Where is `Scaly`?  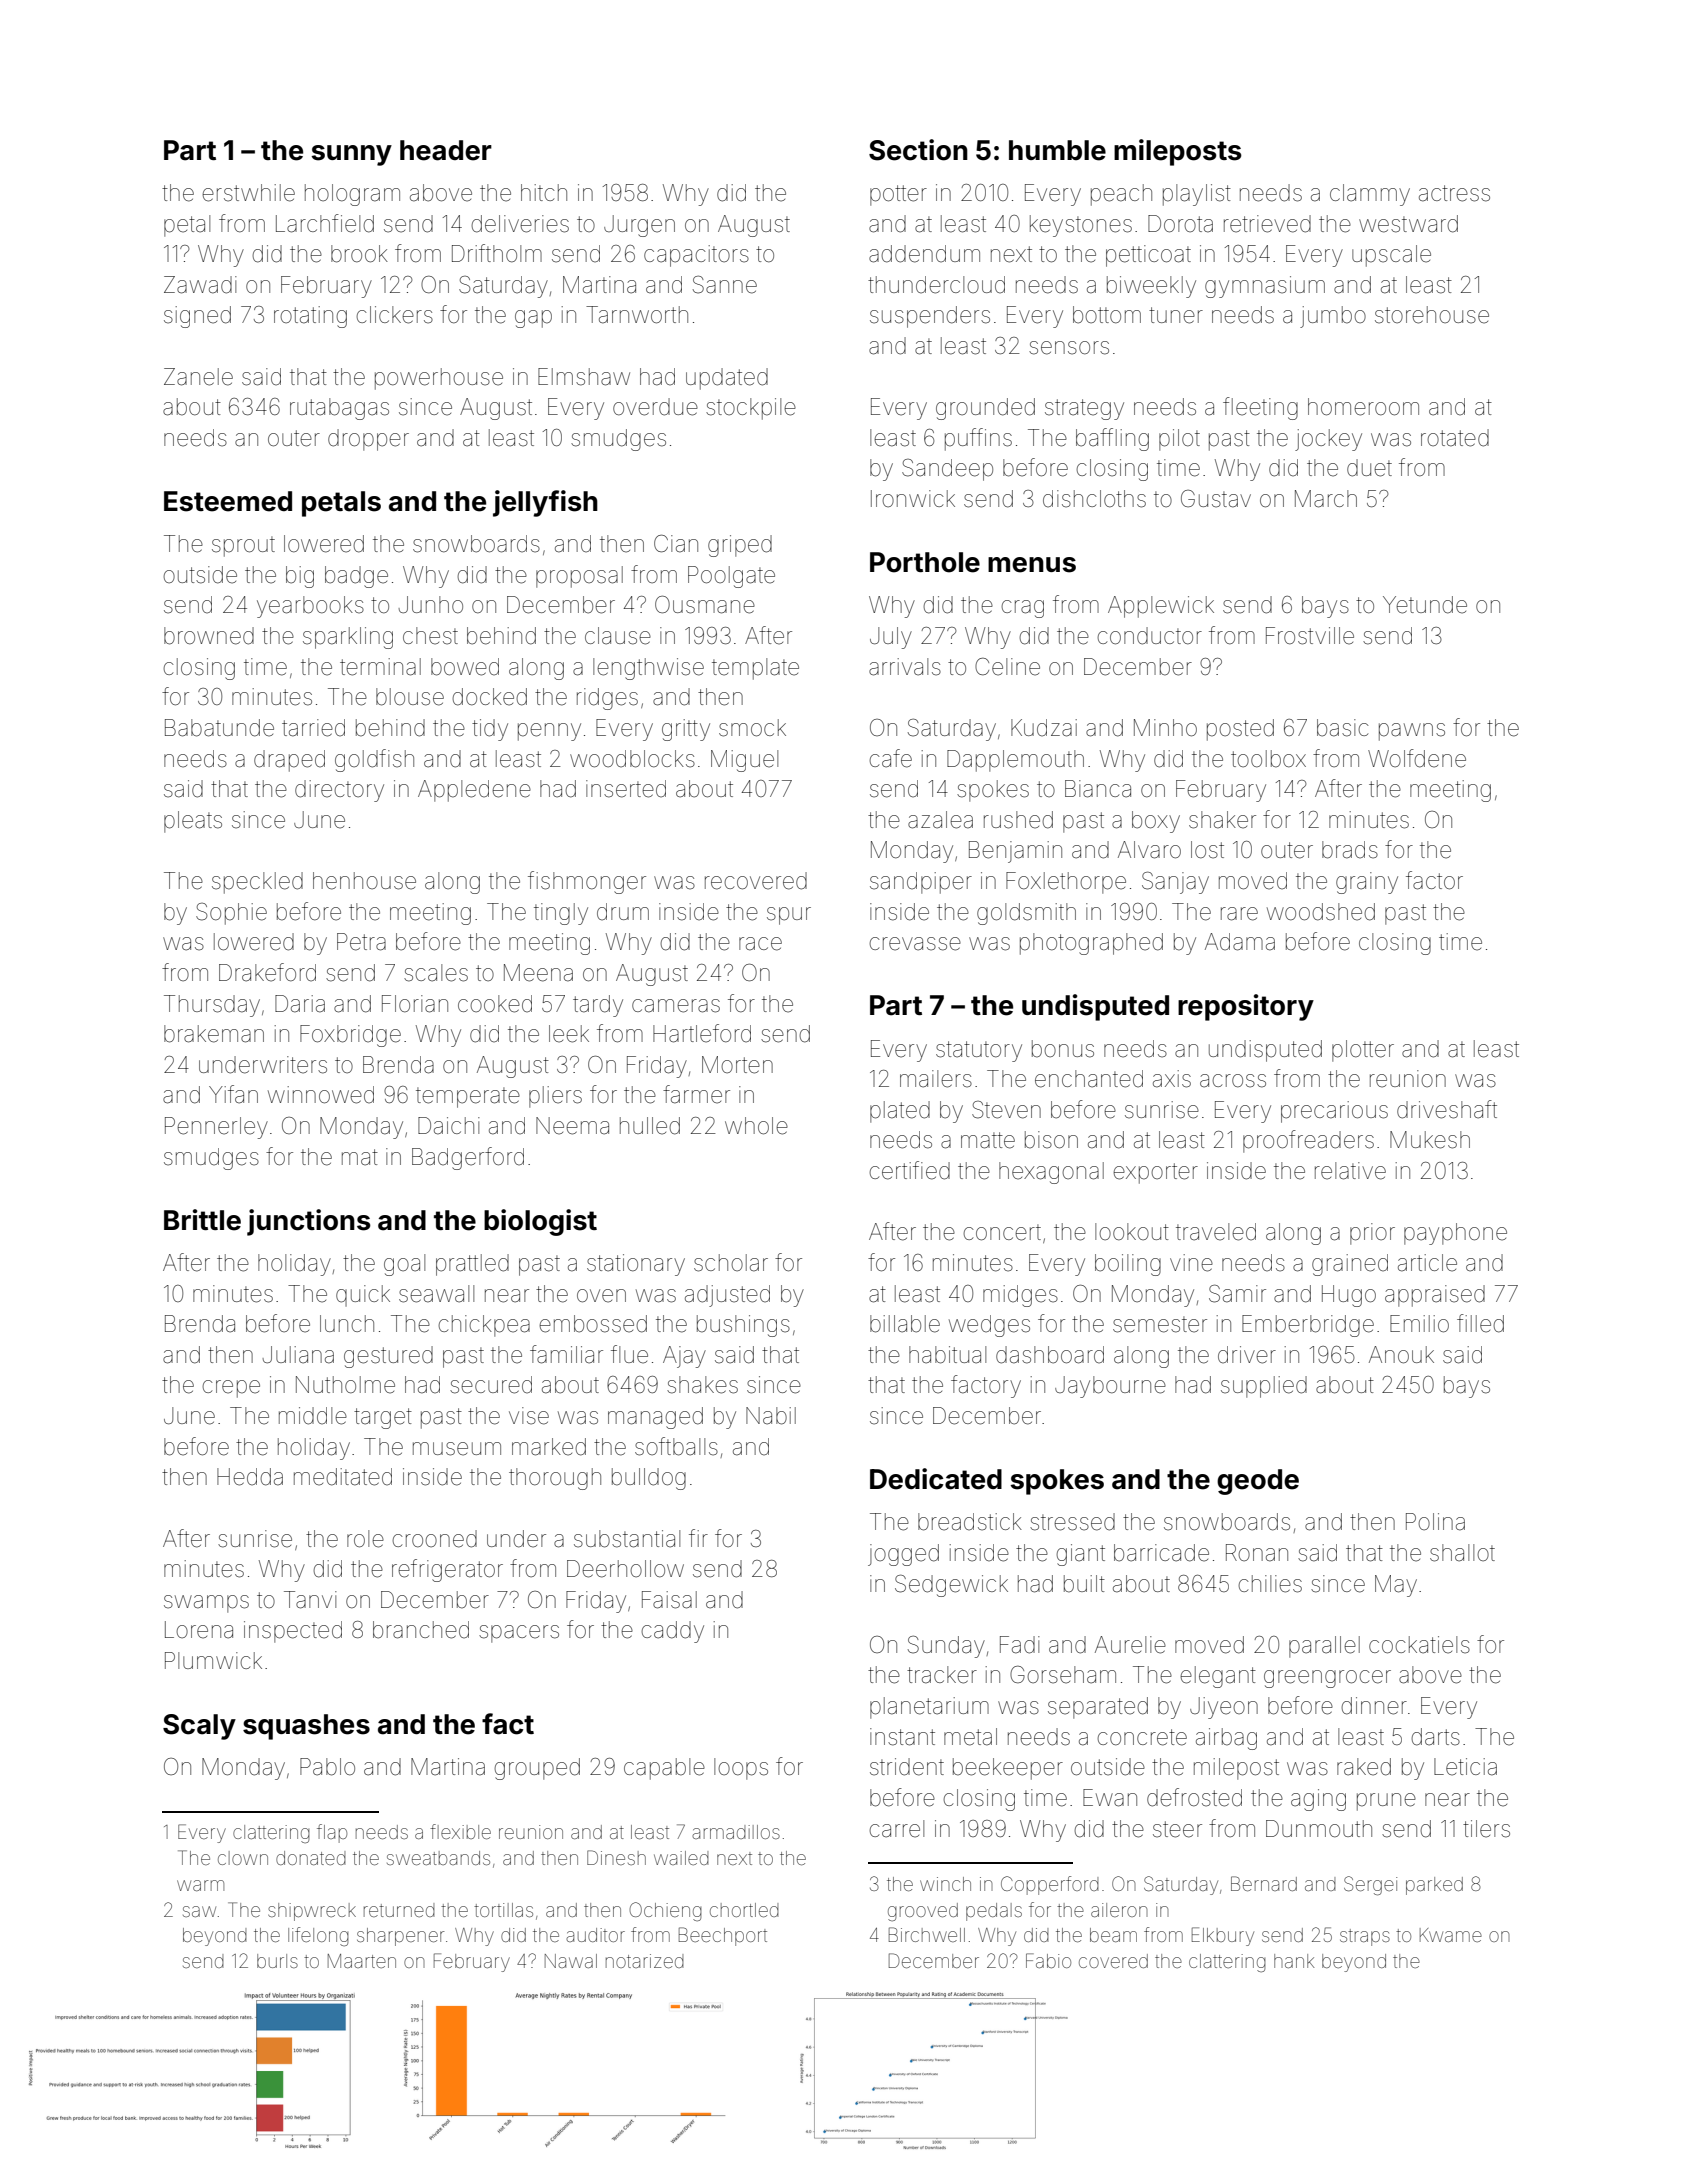
Scaly is located at coordinates (199, 1727).
